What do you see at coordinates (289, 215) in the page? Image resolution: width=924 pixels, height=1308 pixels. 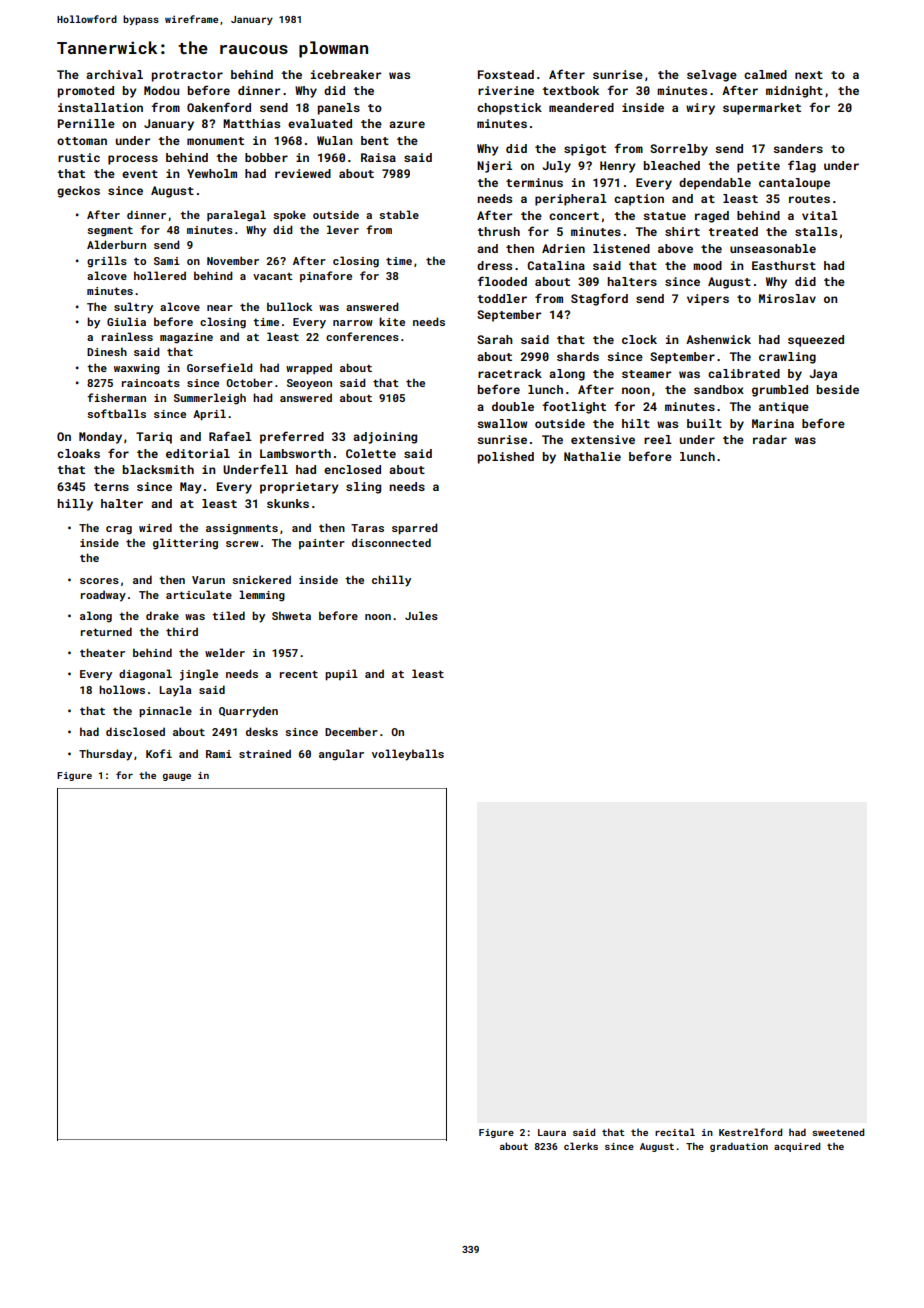 I see `spoke` at bounding box center [289, 215].
